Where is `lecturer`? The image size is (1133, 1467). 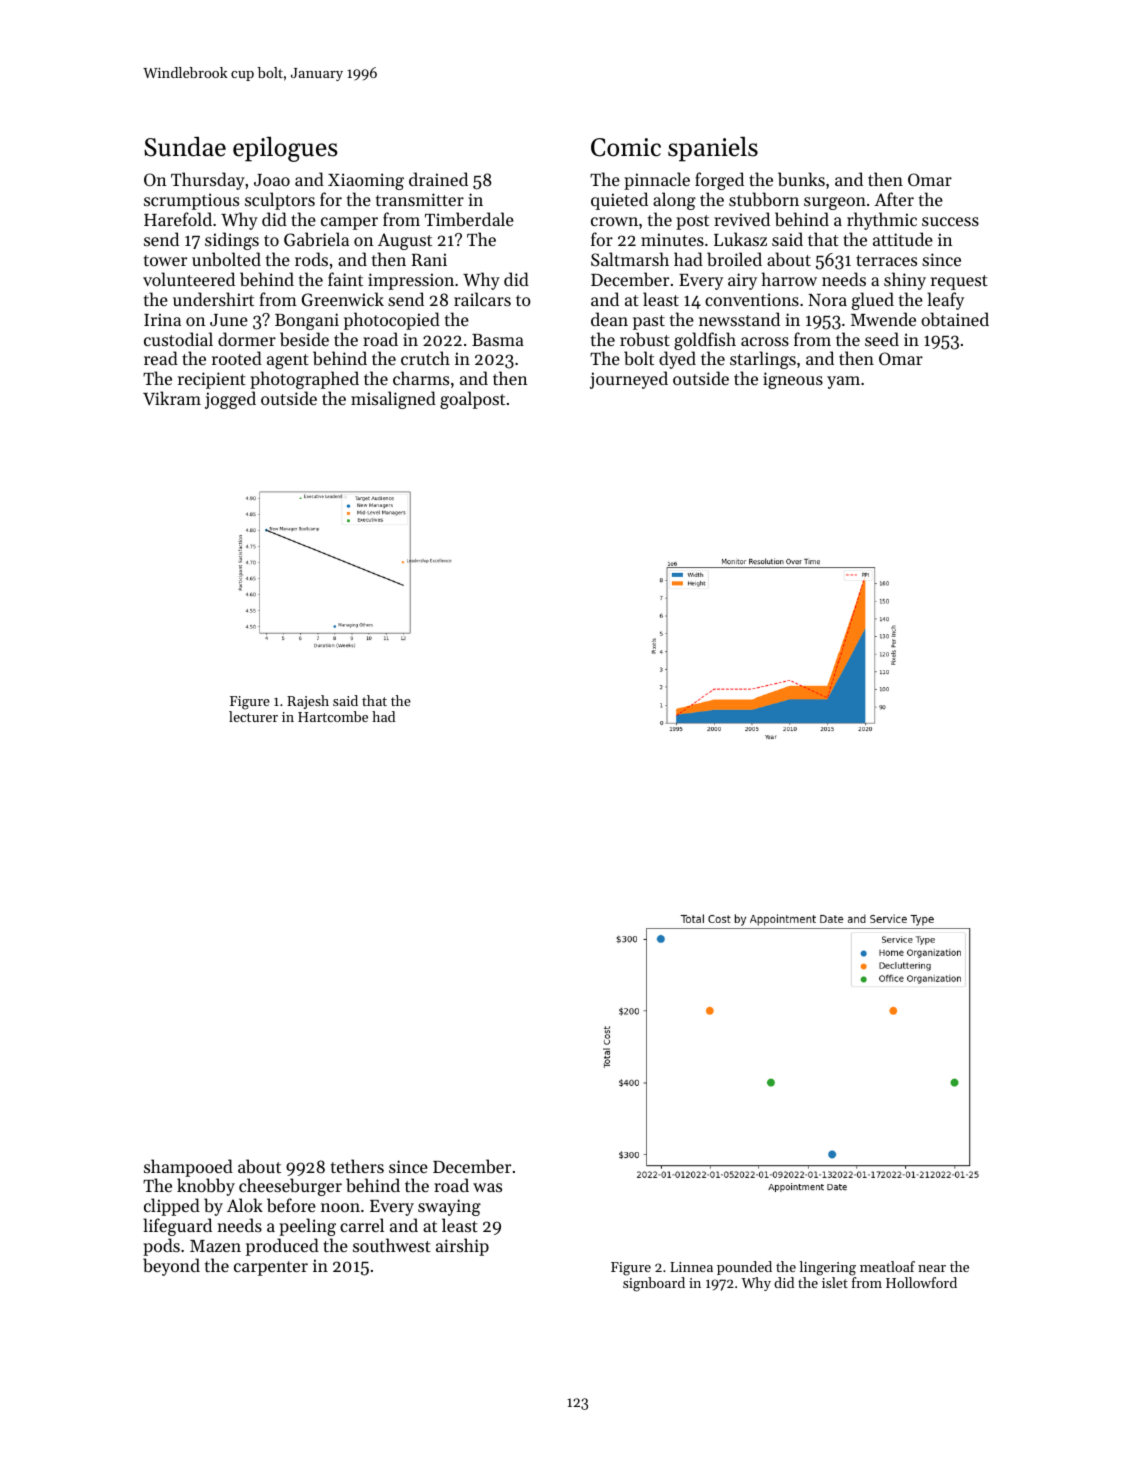
lecturer is located at coordinates (253, 716).
